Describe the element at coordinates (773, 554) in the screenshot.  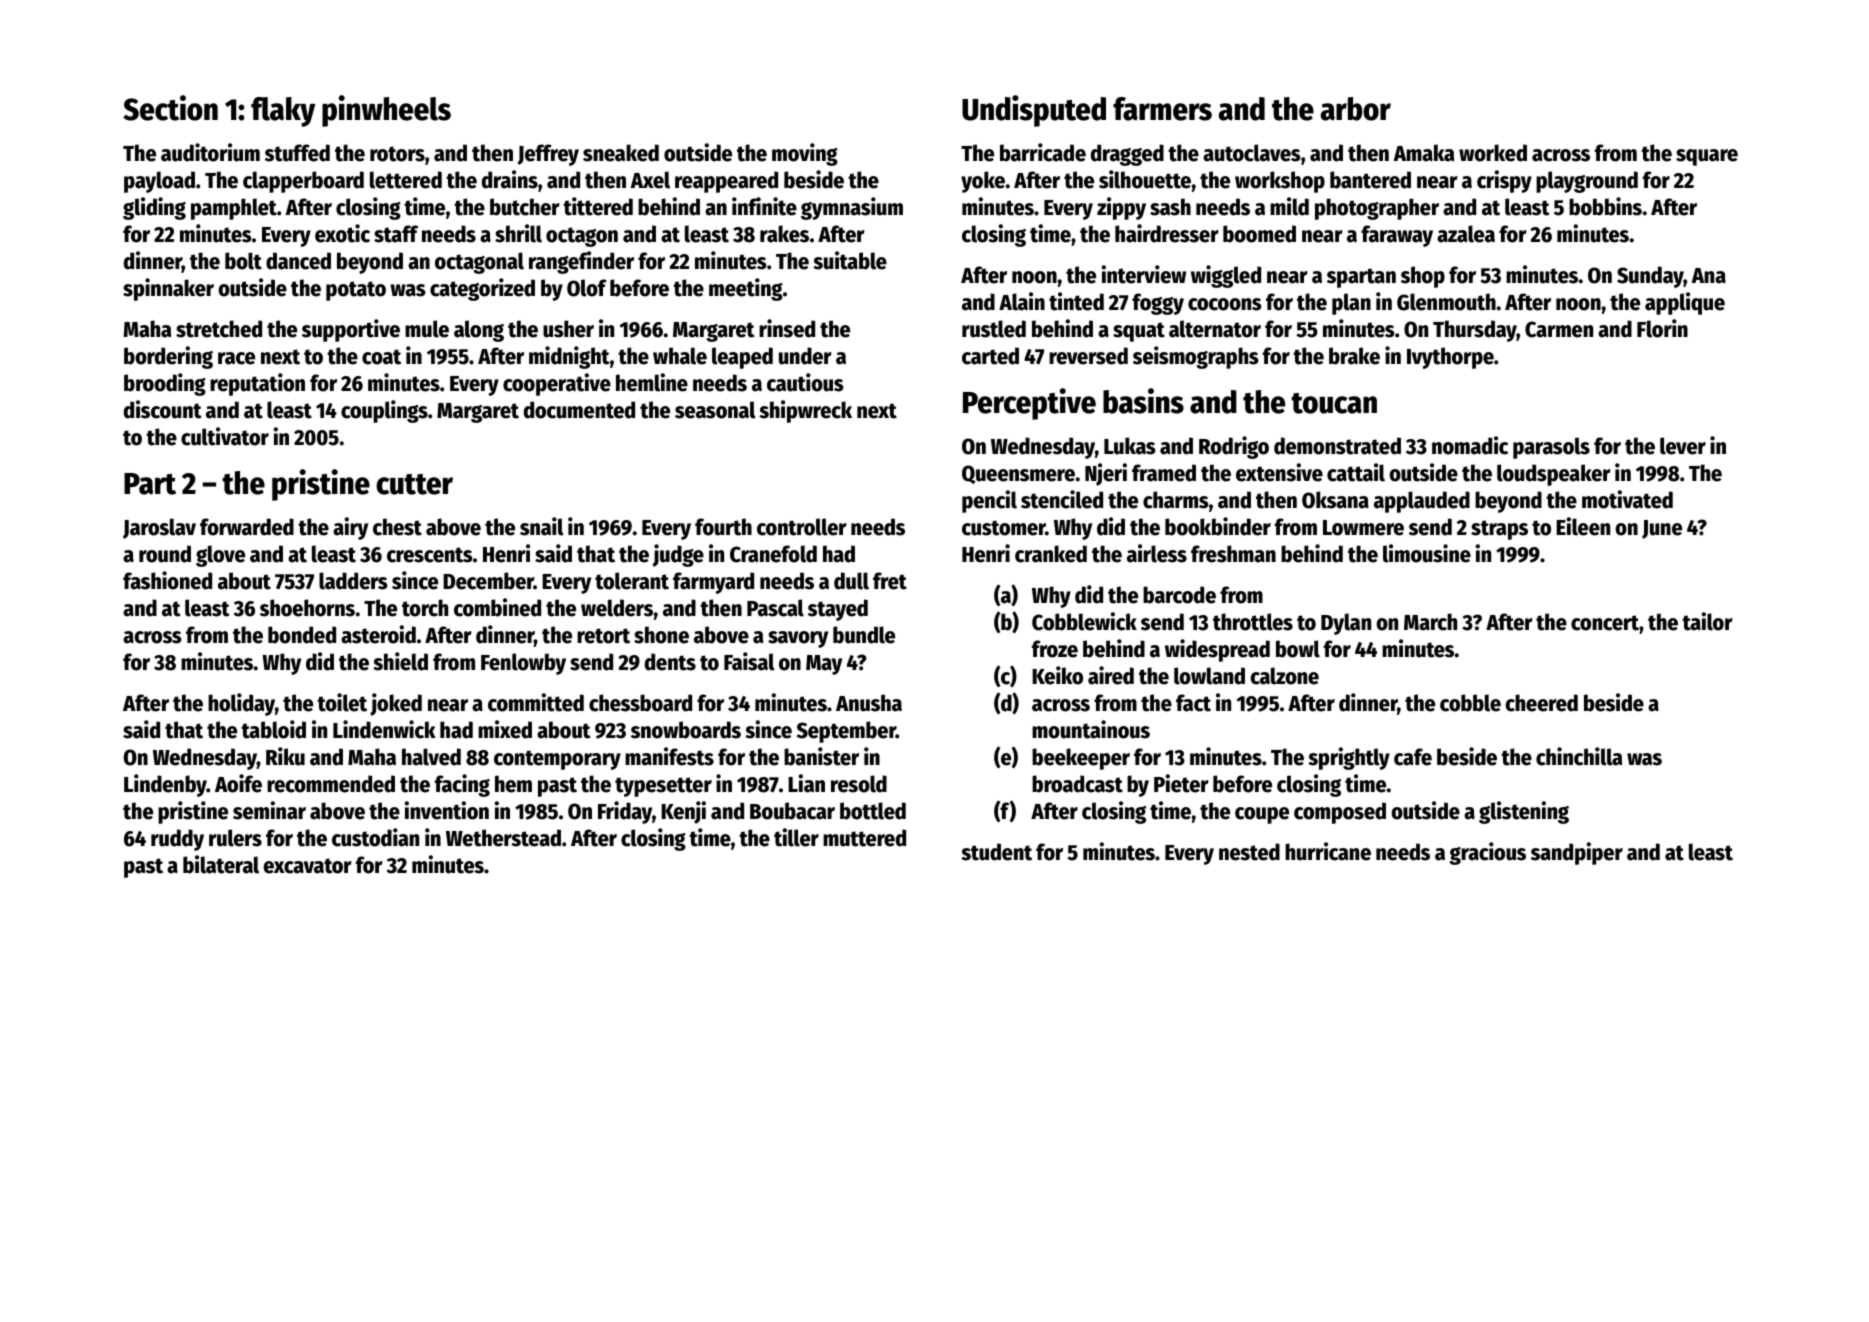
I see `Cranefold` at that location.
